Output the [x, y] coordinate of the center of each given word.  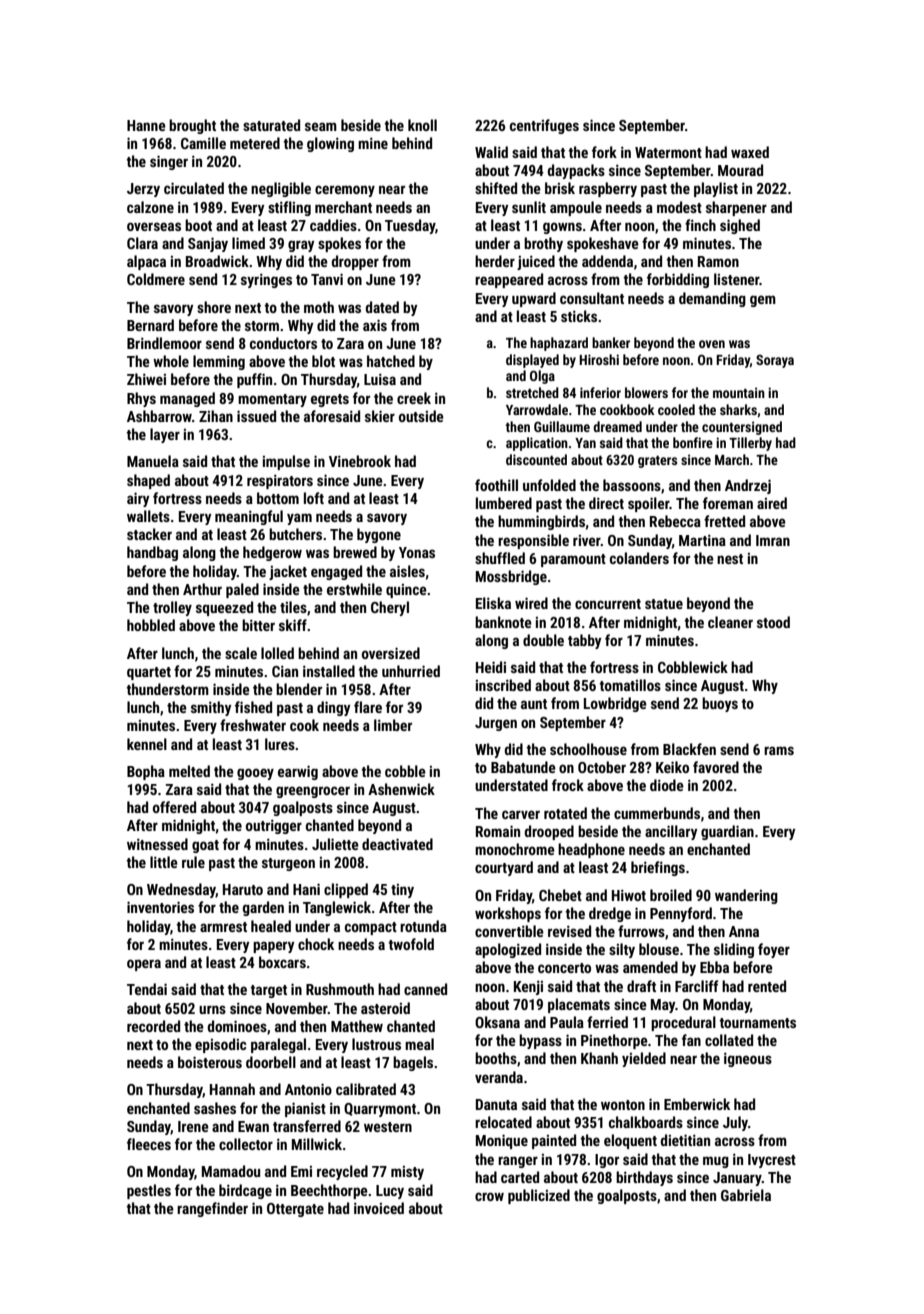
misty [407, 1173]
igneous [748, 1060]
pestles [149, 1191]
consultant [592, 298]
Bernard [150, 325]
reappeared [509, 280]
